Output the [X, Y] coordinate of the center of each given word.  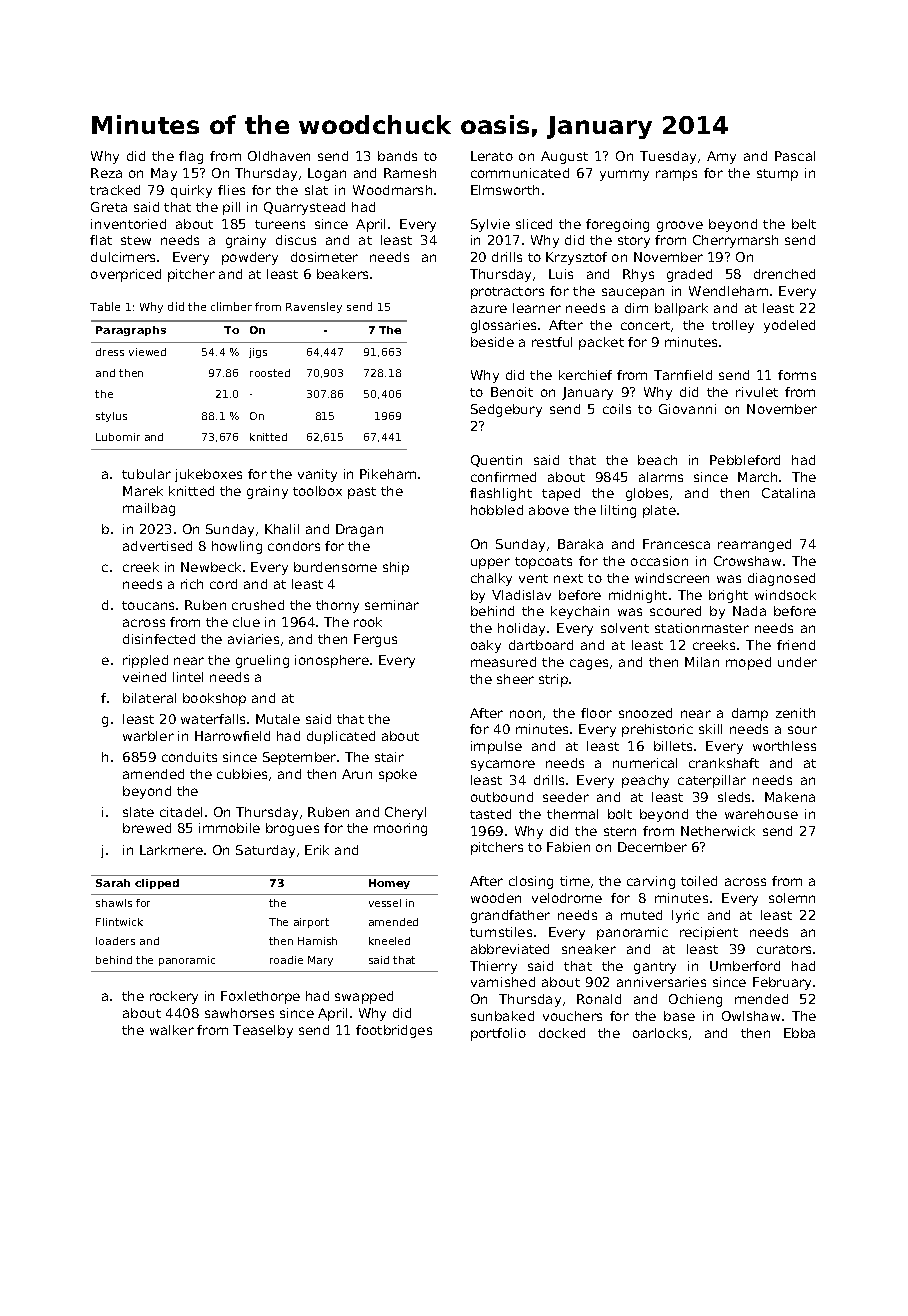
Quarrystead [304, 208]
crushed [258, 605]
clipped [157, 884]
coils [617, 409]
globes [647, 494]
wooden [496, 898]
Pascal [795, 156]
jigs [258, 353]
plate [659, 511]
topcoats [543, 563]
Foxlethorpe [260, 997]
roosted [270, 373]
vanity [317, 475]
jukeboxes [208, 475]
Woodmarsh [392, 190]
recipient [709, 933]
